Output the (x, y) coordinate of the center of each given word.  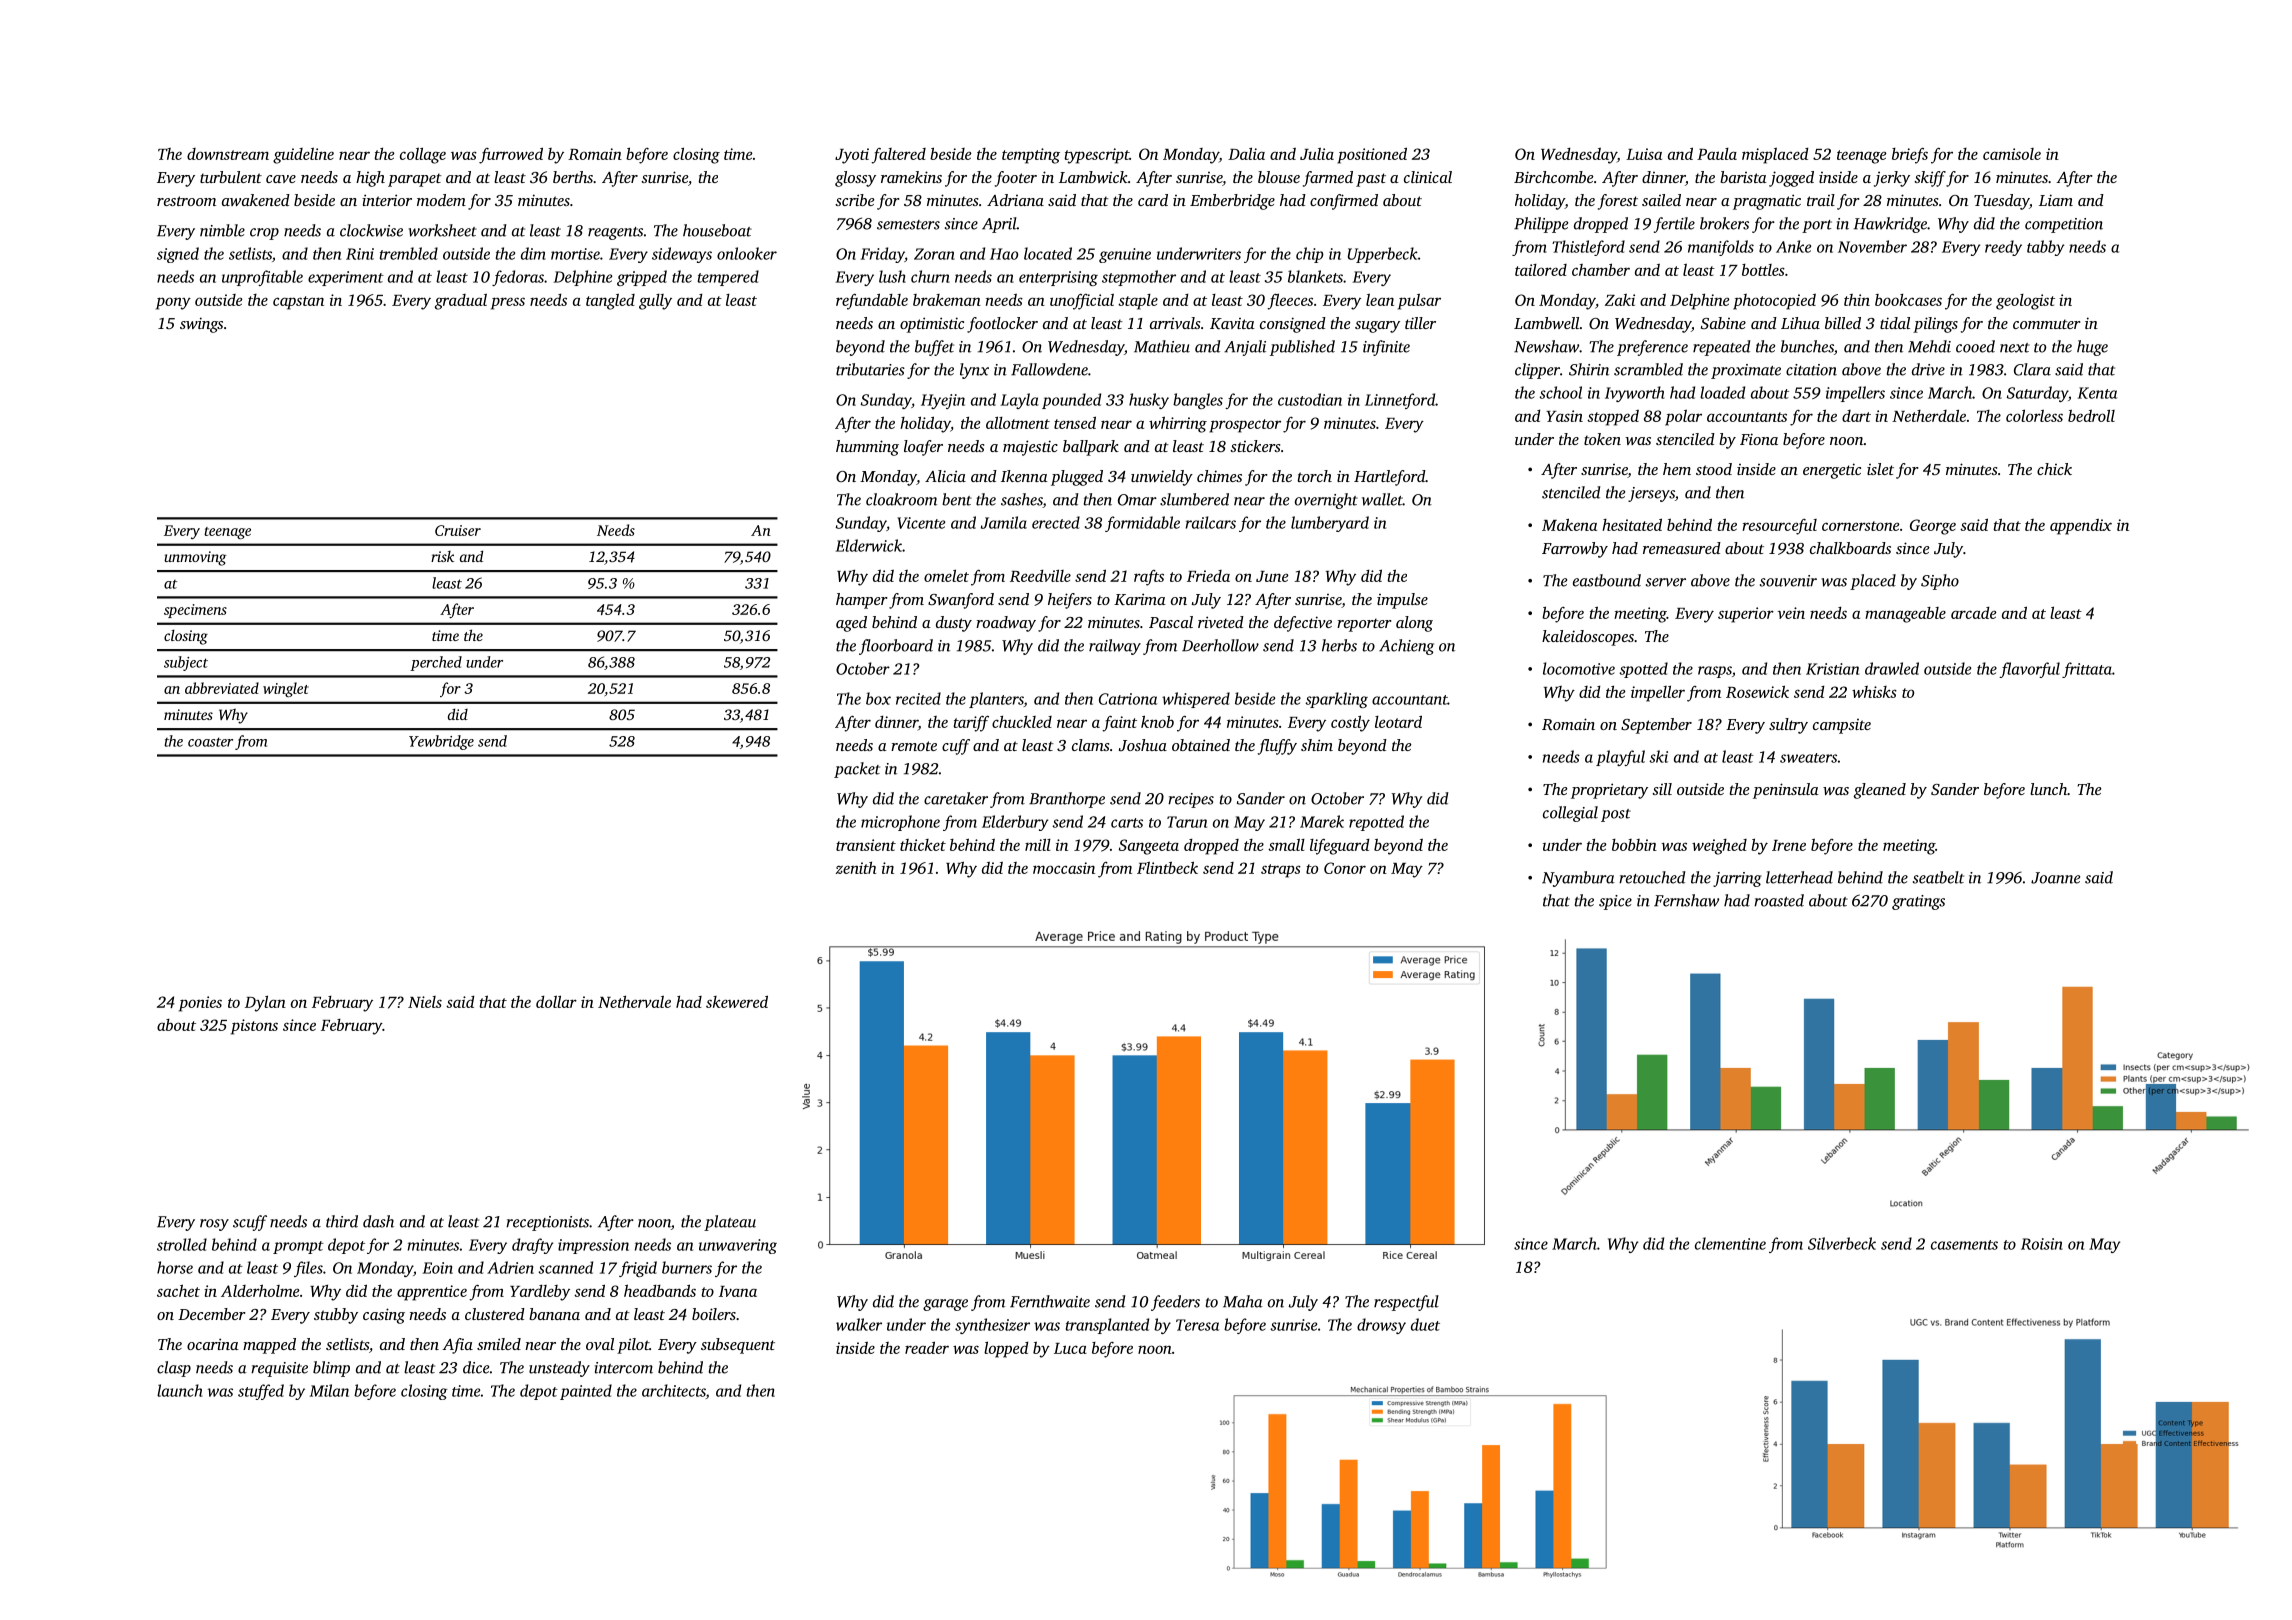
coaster (210, 742)
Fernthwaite (1050, 1301)
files (308, 1269)
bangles (1198, 401)
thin (1857, 300)
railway (1115, 647)
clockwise (371, 230)
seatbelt (1938, 877)
